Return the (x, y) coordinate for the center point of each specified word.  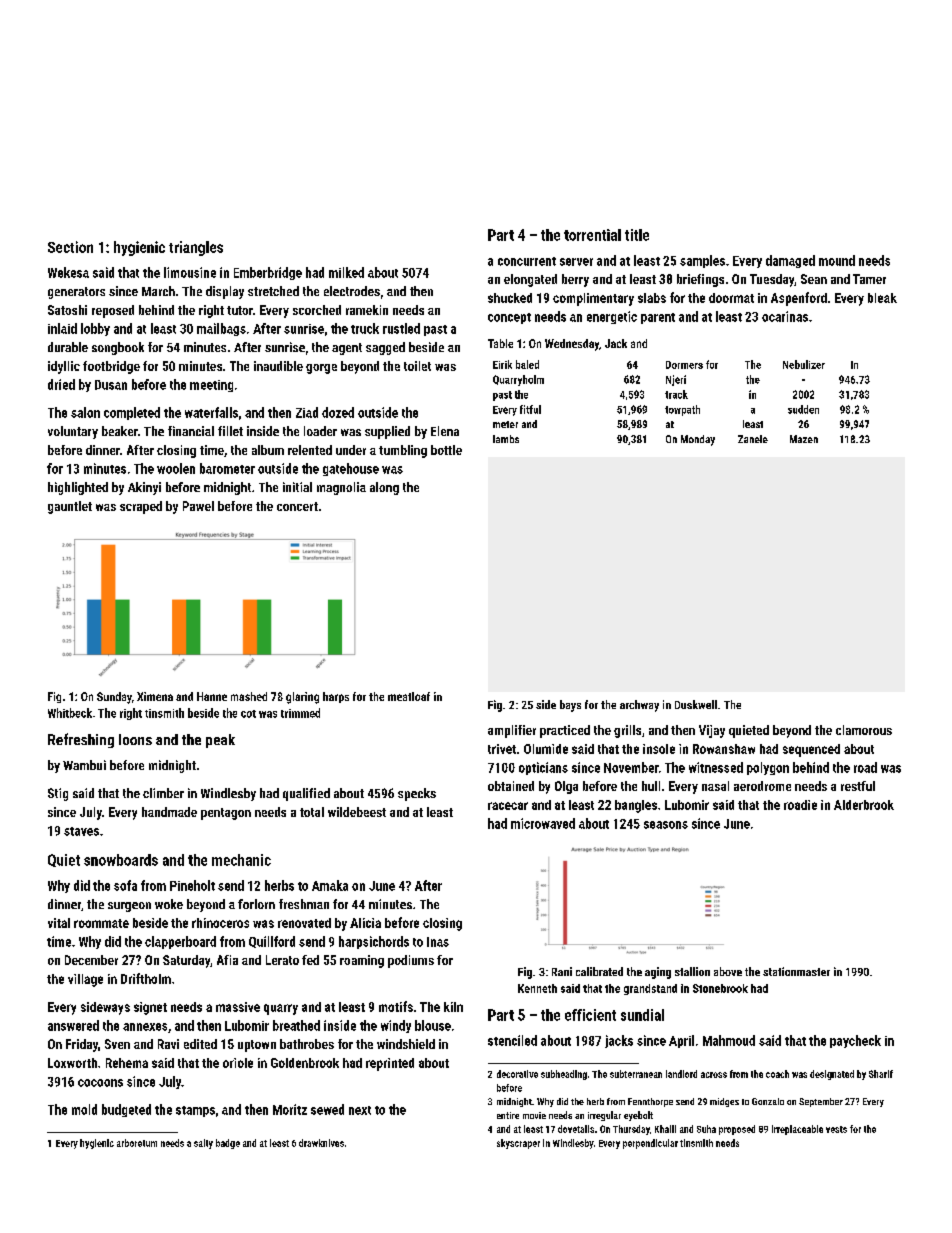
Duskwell (696, 704)
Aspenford (799, 299)
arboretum (137, 1143)
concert (297, 506)
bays (570, 706)
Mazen (804, 439)
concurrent (527, 261)
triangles (196, 248)
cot (248, 714)
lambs (506, 439)
